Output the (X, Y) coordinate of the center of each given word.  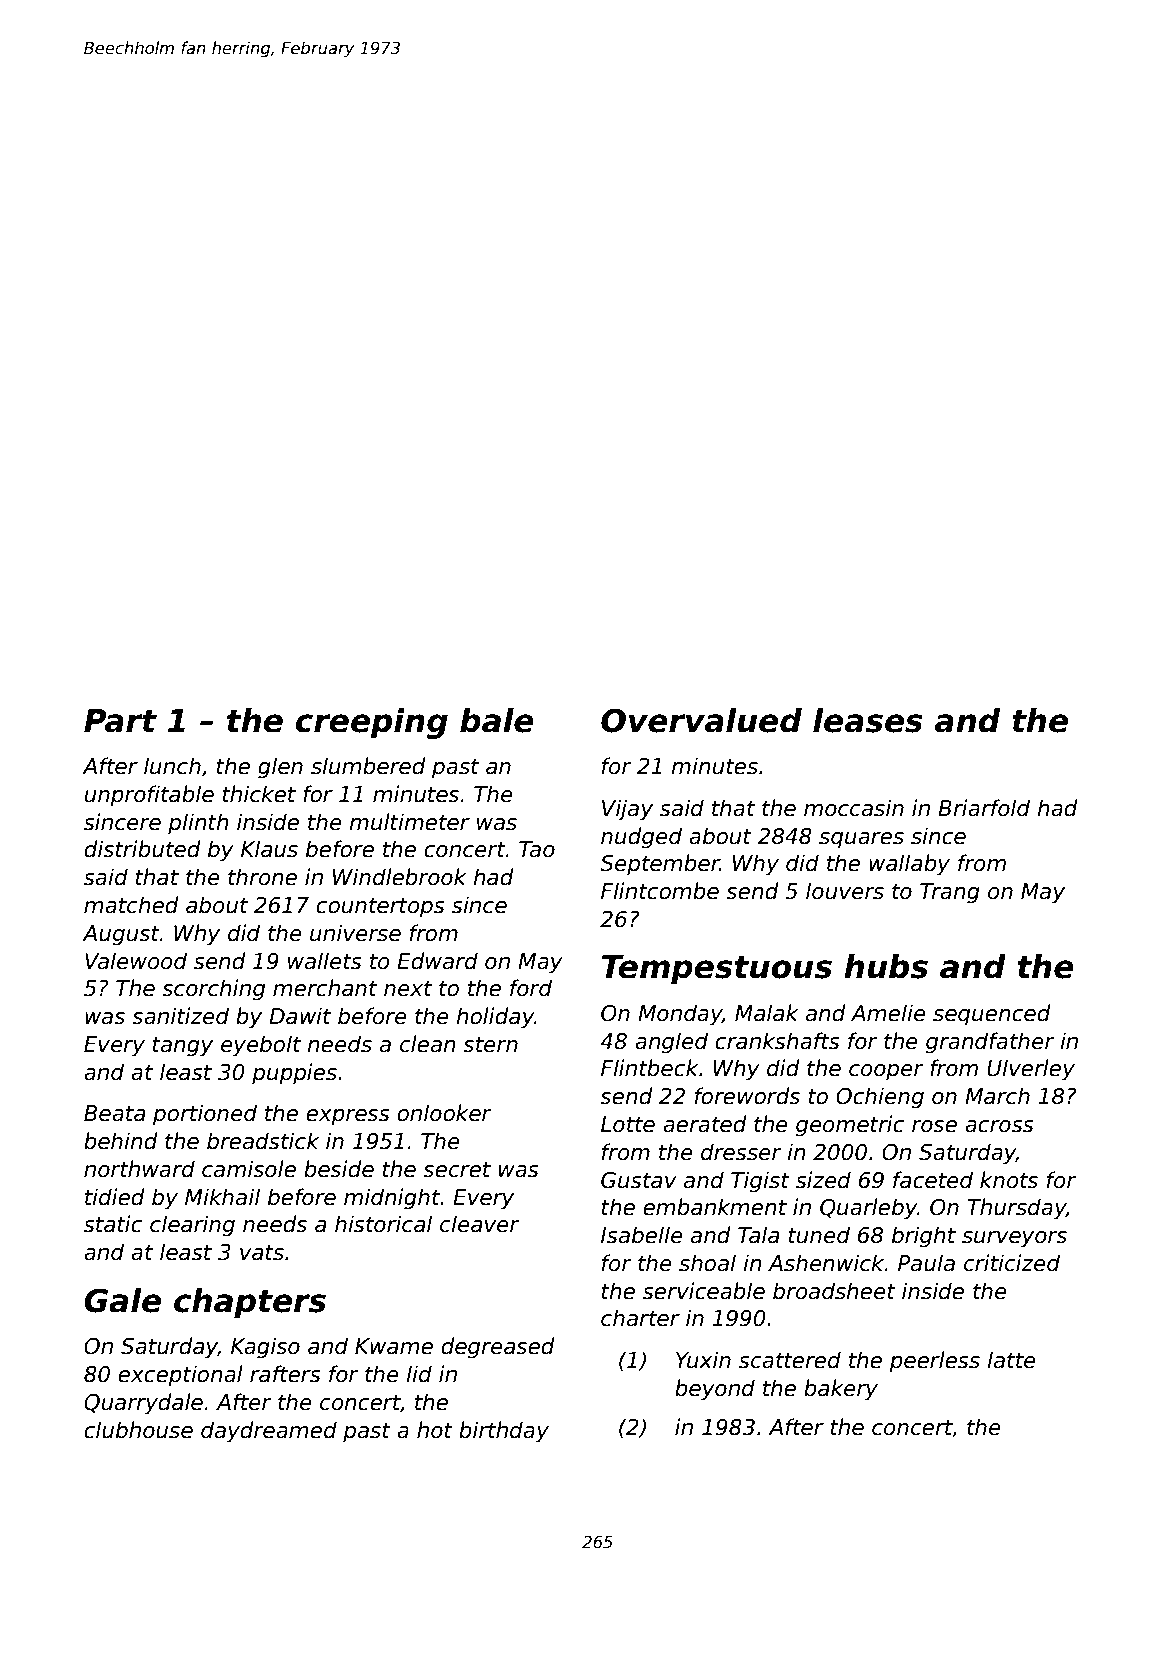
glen (280, 768)
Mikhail (222, 1197)
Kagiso (265, 1348)
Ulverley (1031, 1070)
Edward (437, 961)
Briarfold (984, 808)
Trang (950, 893)
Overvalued (701, 720)
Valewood (136, 961)
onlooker (444, 1113)
